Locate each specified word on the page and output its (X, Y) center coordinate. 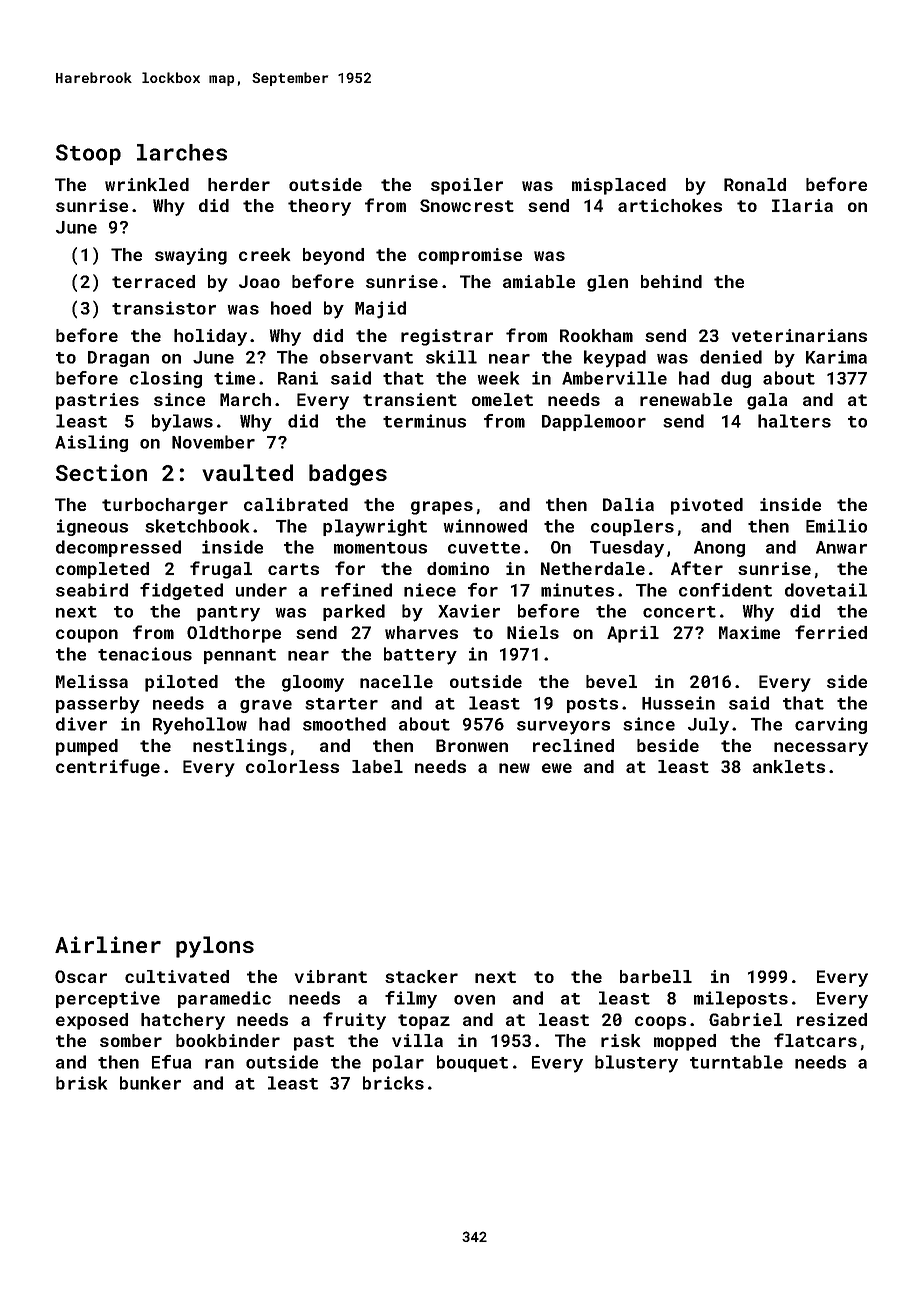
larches (182, 152)
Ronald (755, 184)
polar (398, 1063)
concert (679, 612)
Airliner (108, 944)
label (377, 766)
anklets (789, 766)
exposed (92, 1021)
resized (832, 1019)
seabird (92, 590)
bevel (611, 681)
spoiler (467, 186)
